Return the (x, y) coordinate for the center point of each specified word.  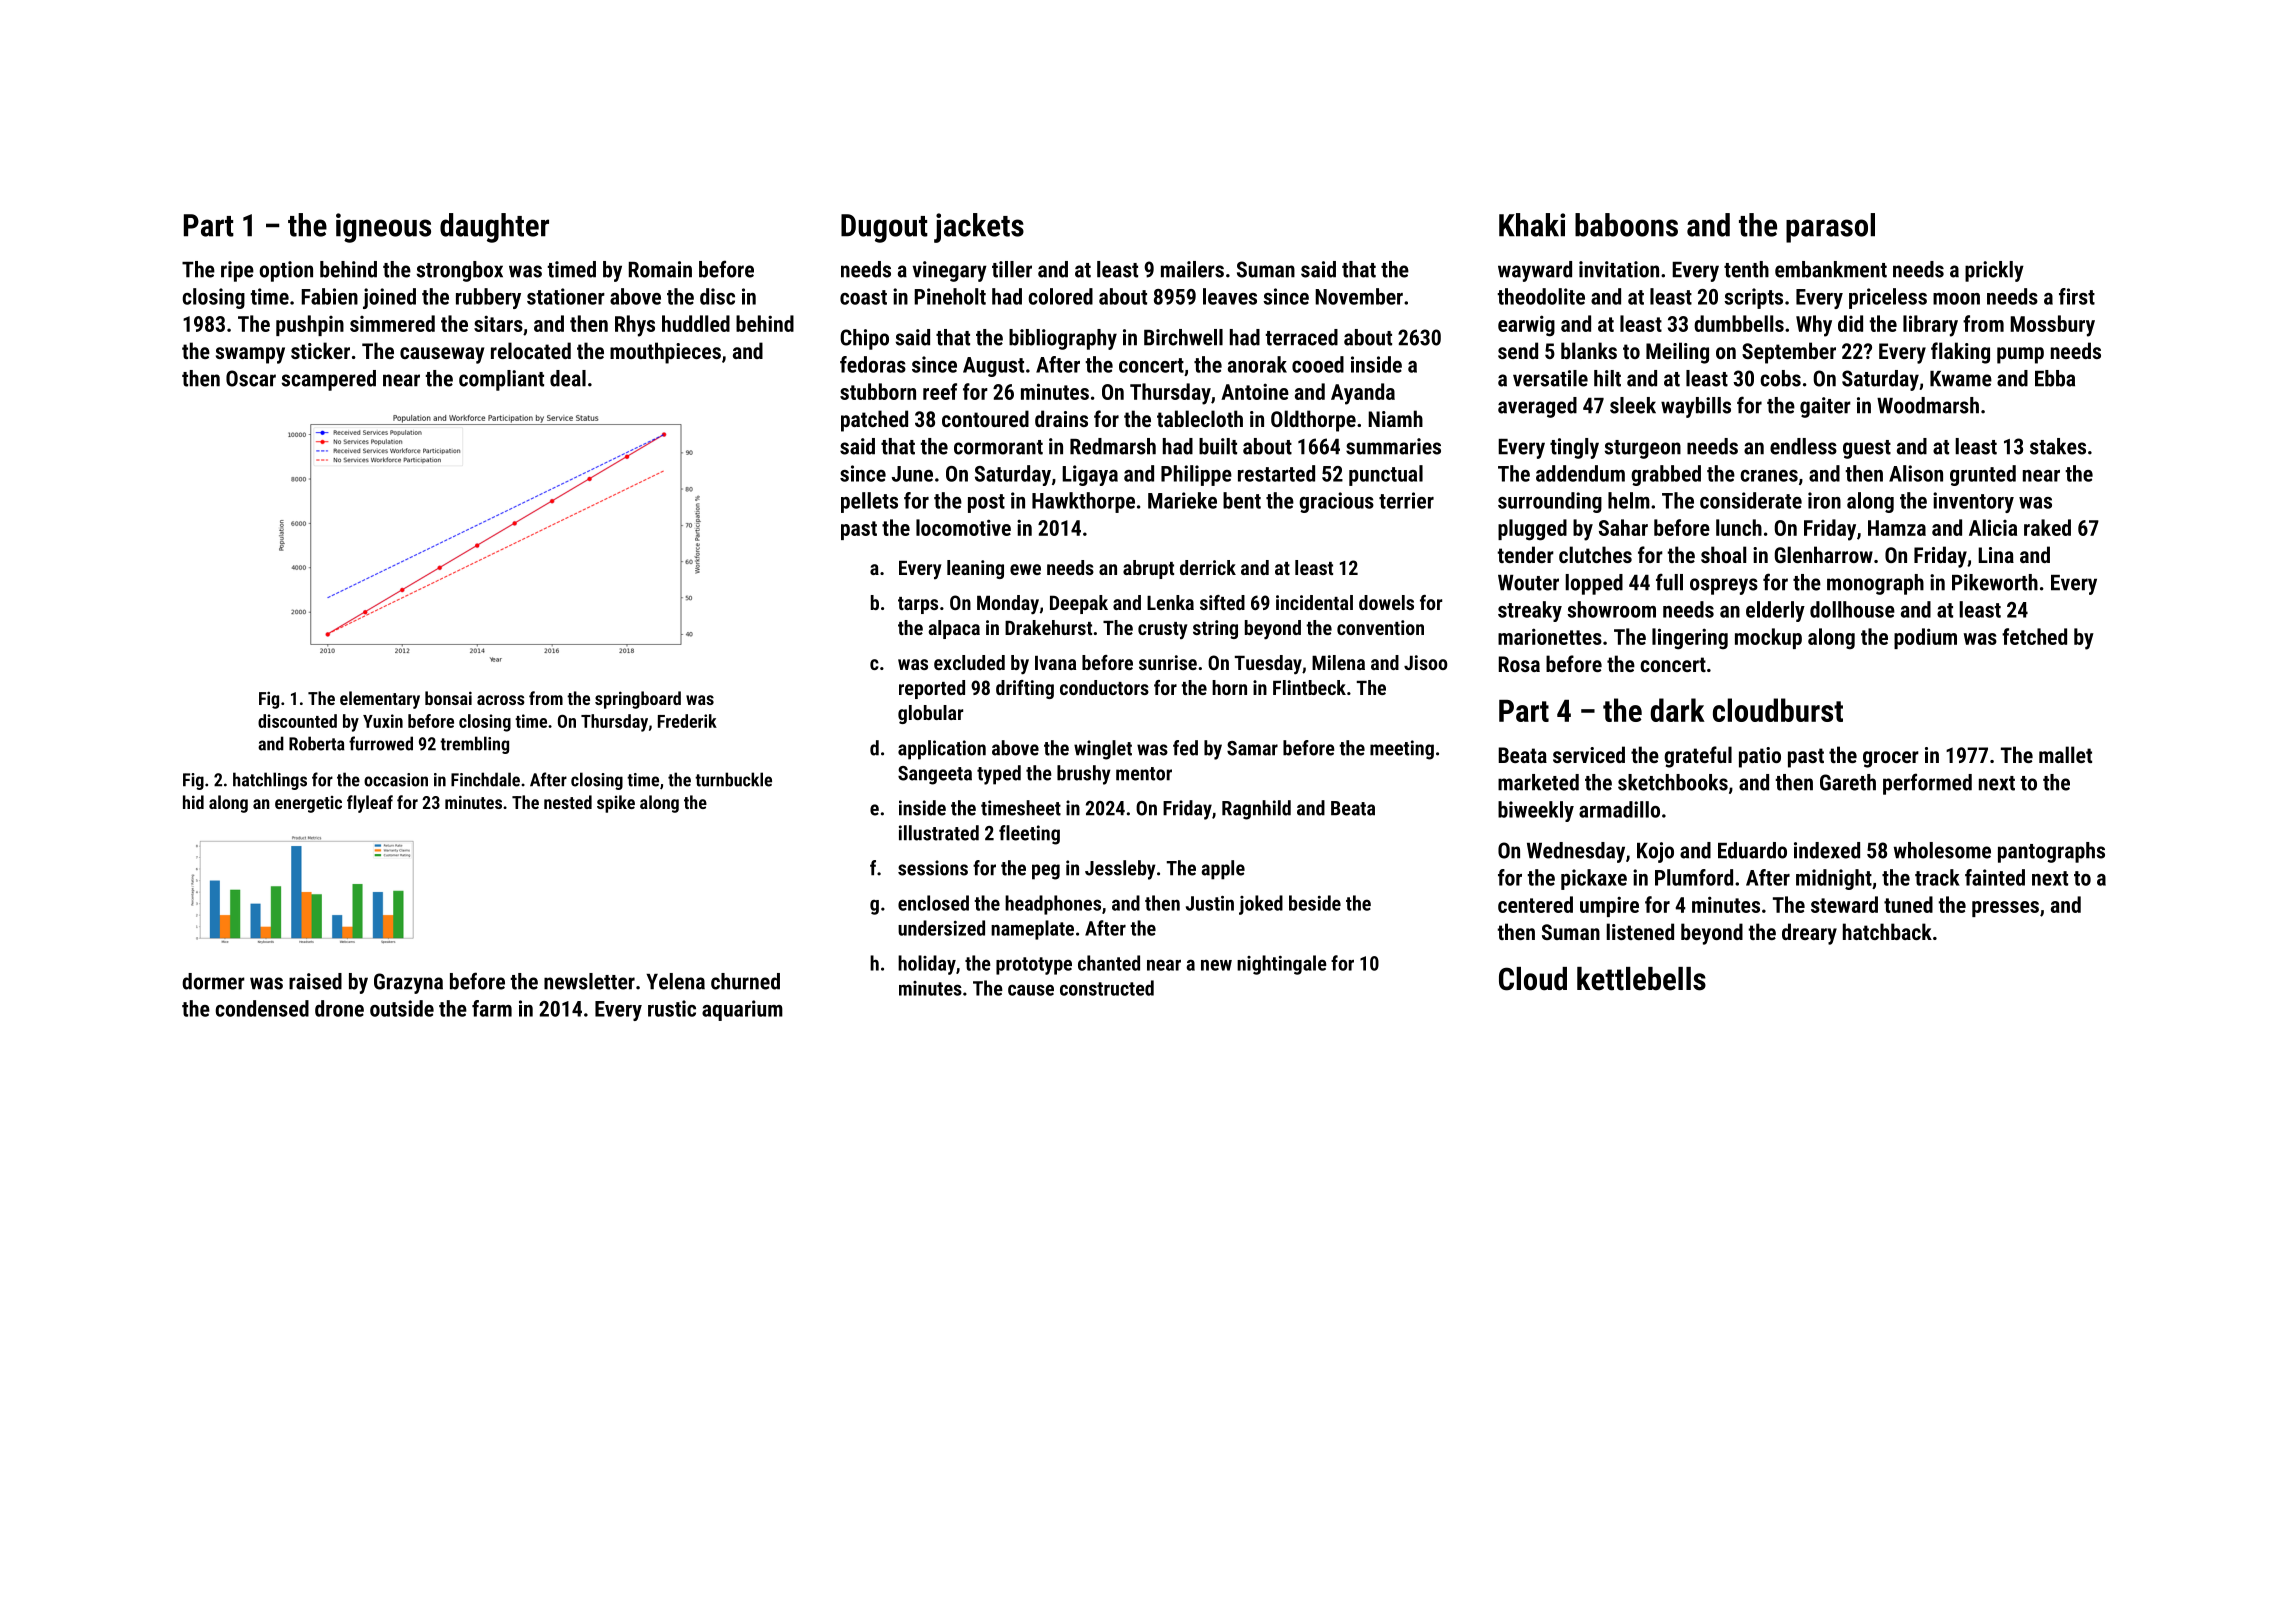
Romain (660, 269)
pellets (869, 502)
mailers (1192, 269)
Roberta (317, 743)
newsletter (589, 981)
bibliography (1063, 339)
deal (568, 378)
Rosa (1519, 664)
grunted (1983, 475)
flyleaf (370, 804)
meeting (1402, 750)
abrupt (1148, 569)
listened (1640, 931)
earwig (1526, 326)
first (2077, 296)
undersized (941, 928)
